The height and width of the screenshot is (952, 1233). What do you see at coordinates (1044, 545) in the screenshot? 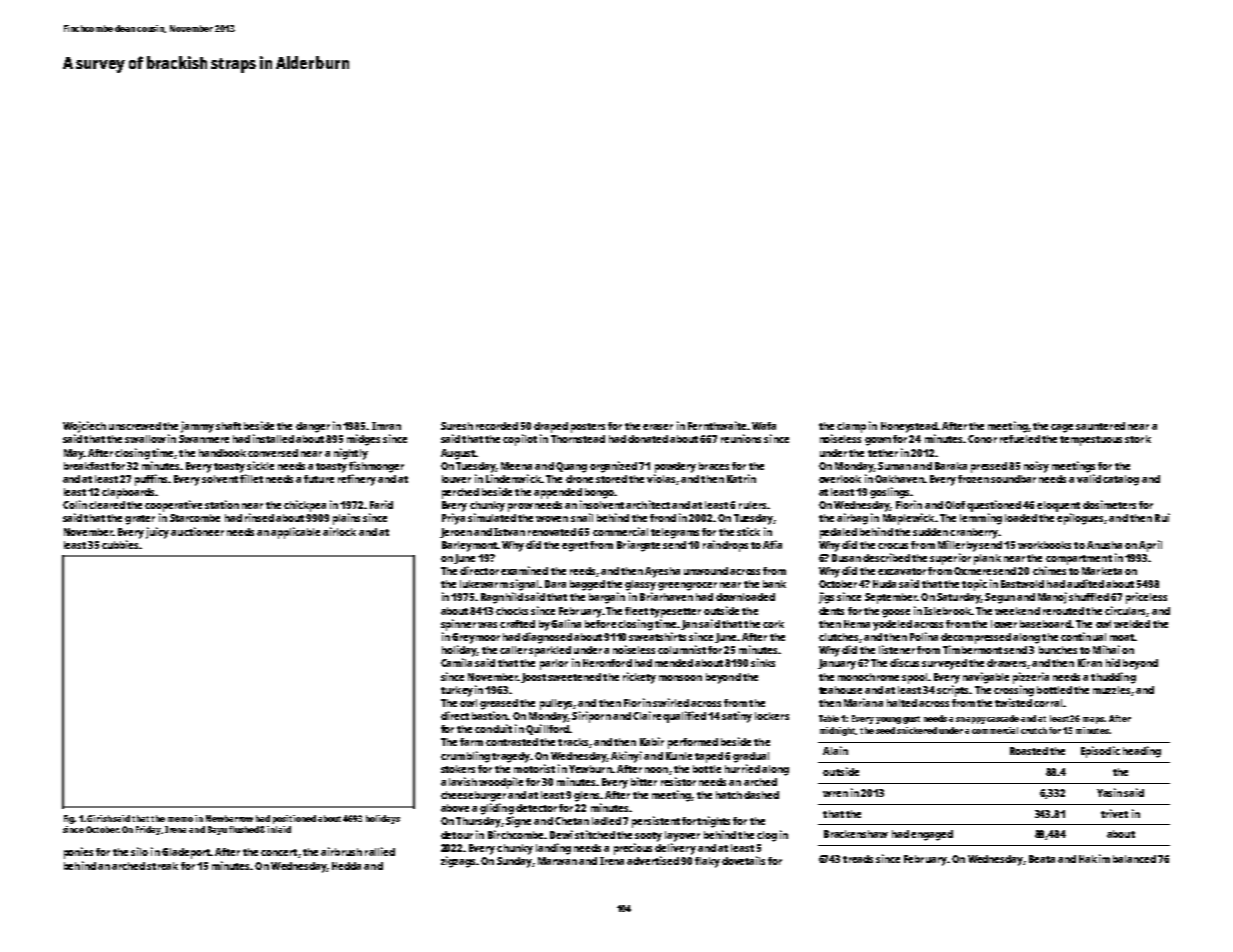
I see `workbooks` at bounding box center [1044, 545].
